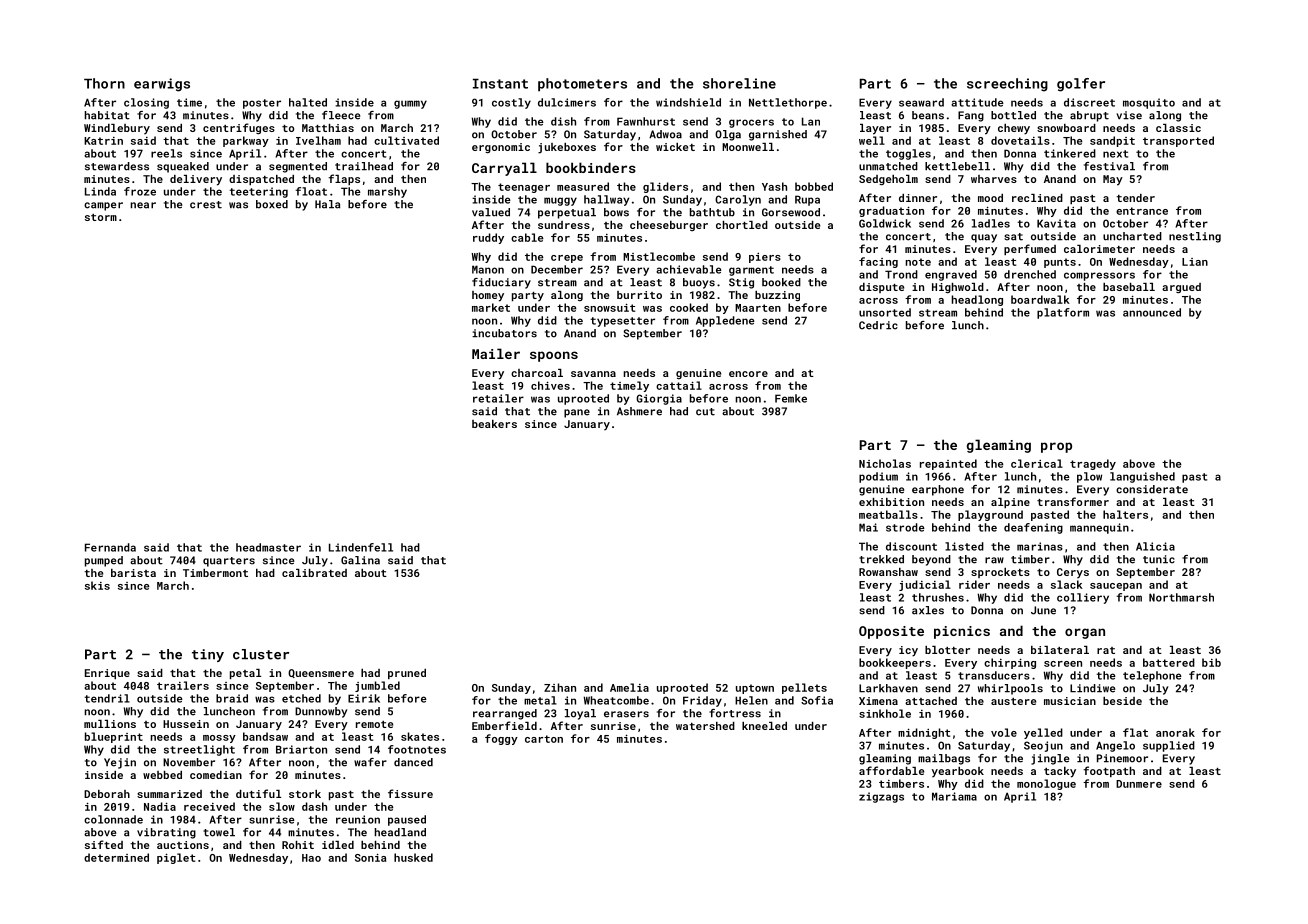  What do you see at coordinates (1063, 313) in the screenshot?
I see `platform` at bounding box center [1063, 313].
